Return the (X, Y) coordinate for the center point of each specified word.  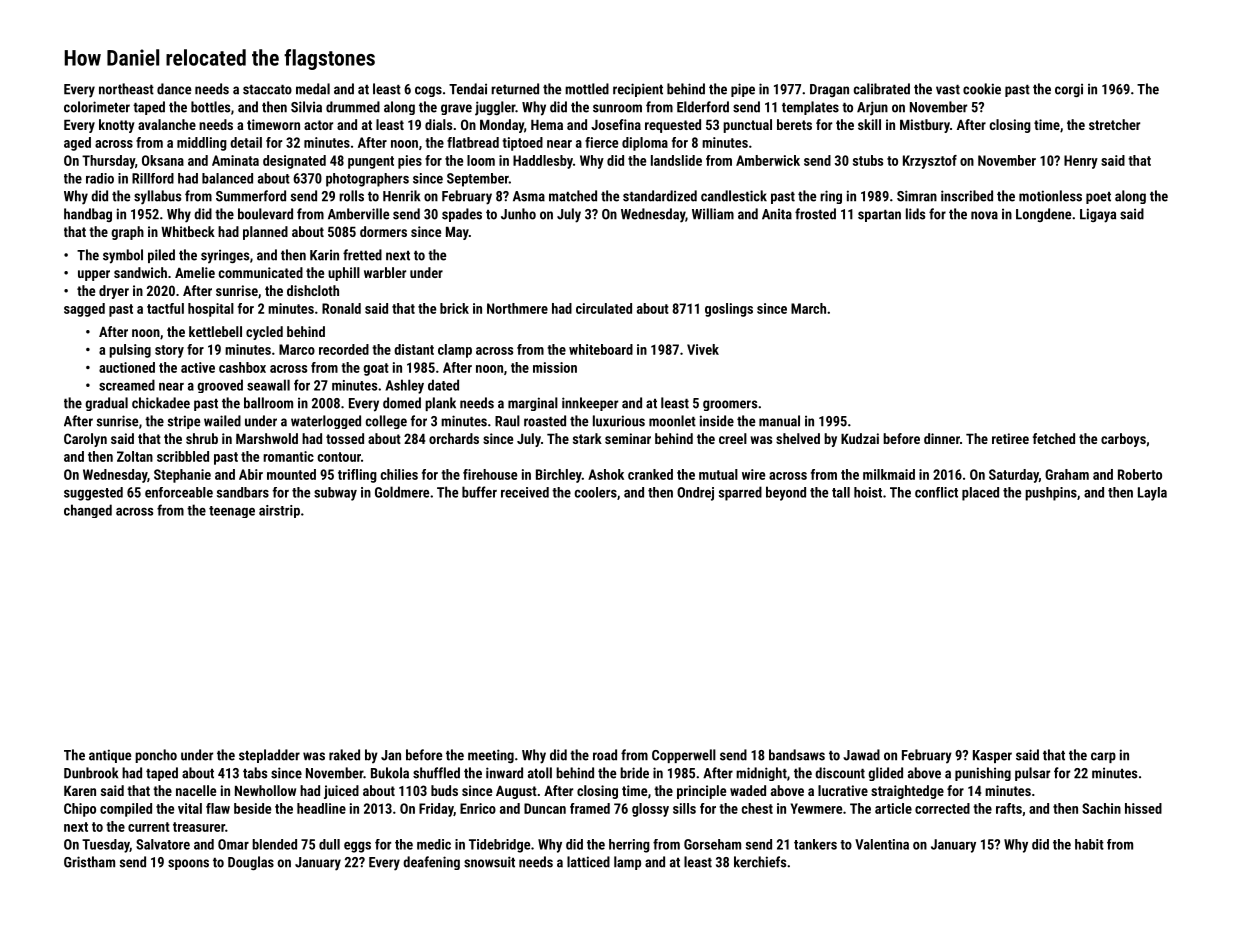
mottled (587, 89)
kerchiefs (760, 862)
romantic (288, 456)
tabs (255, 773)
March (808, 308)
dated (443, 385)
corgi (1069, 90)
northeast (126, 89)
